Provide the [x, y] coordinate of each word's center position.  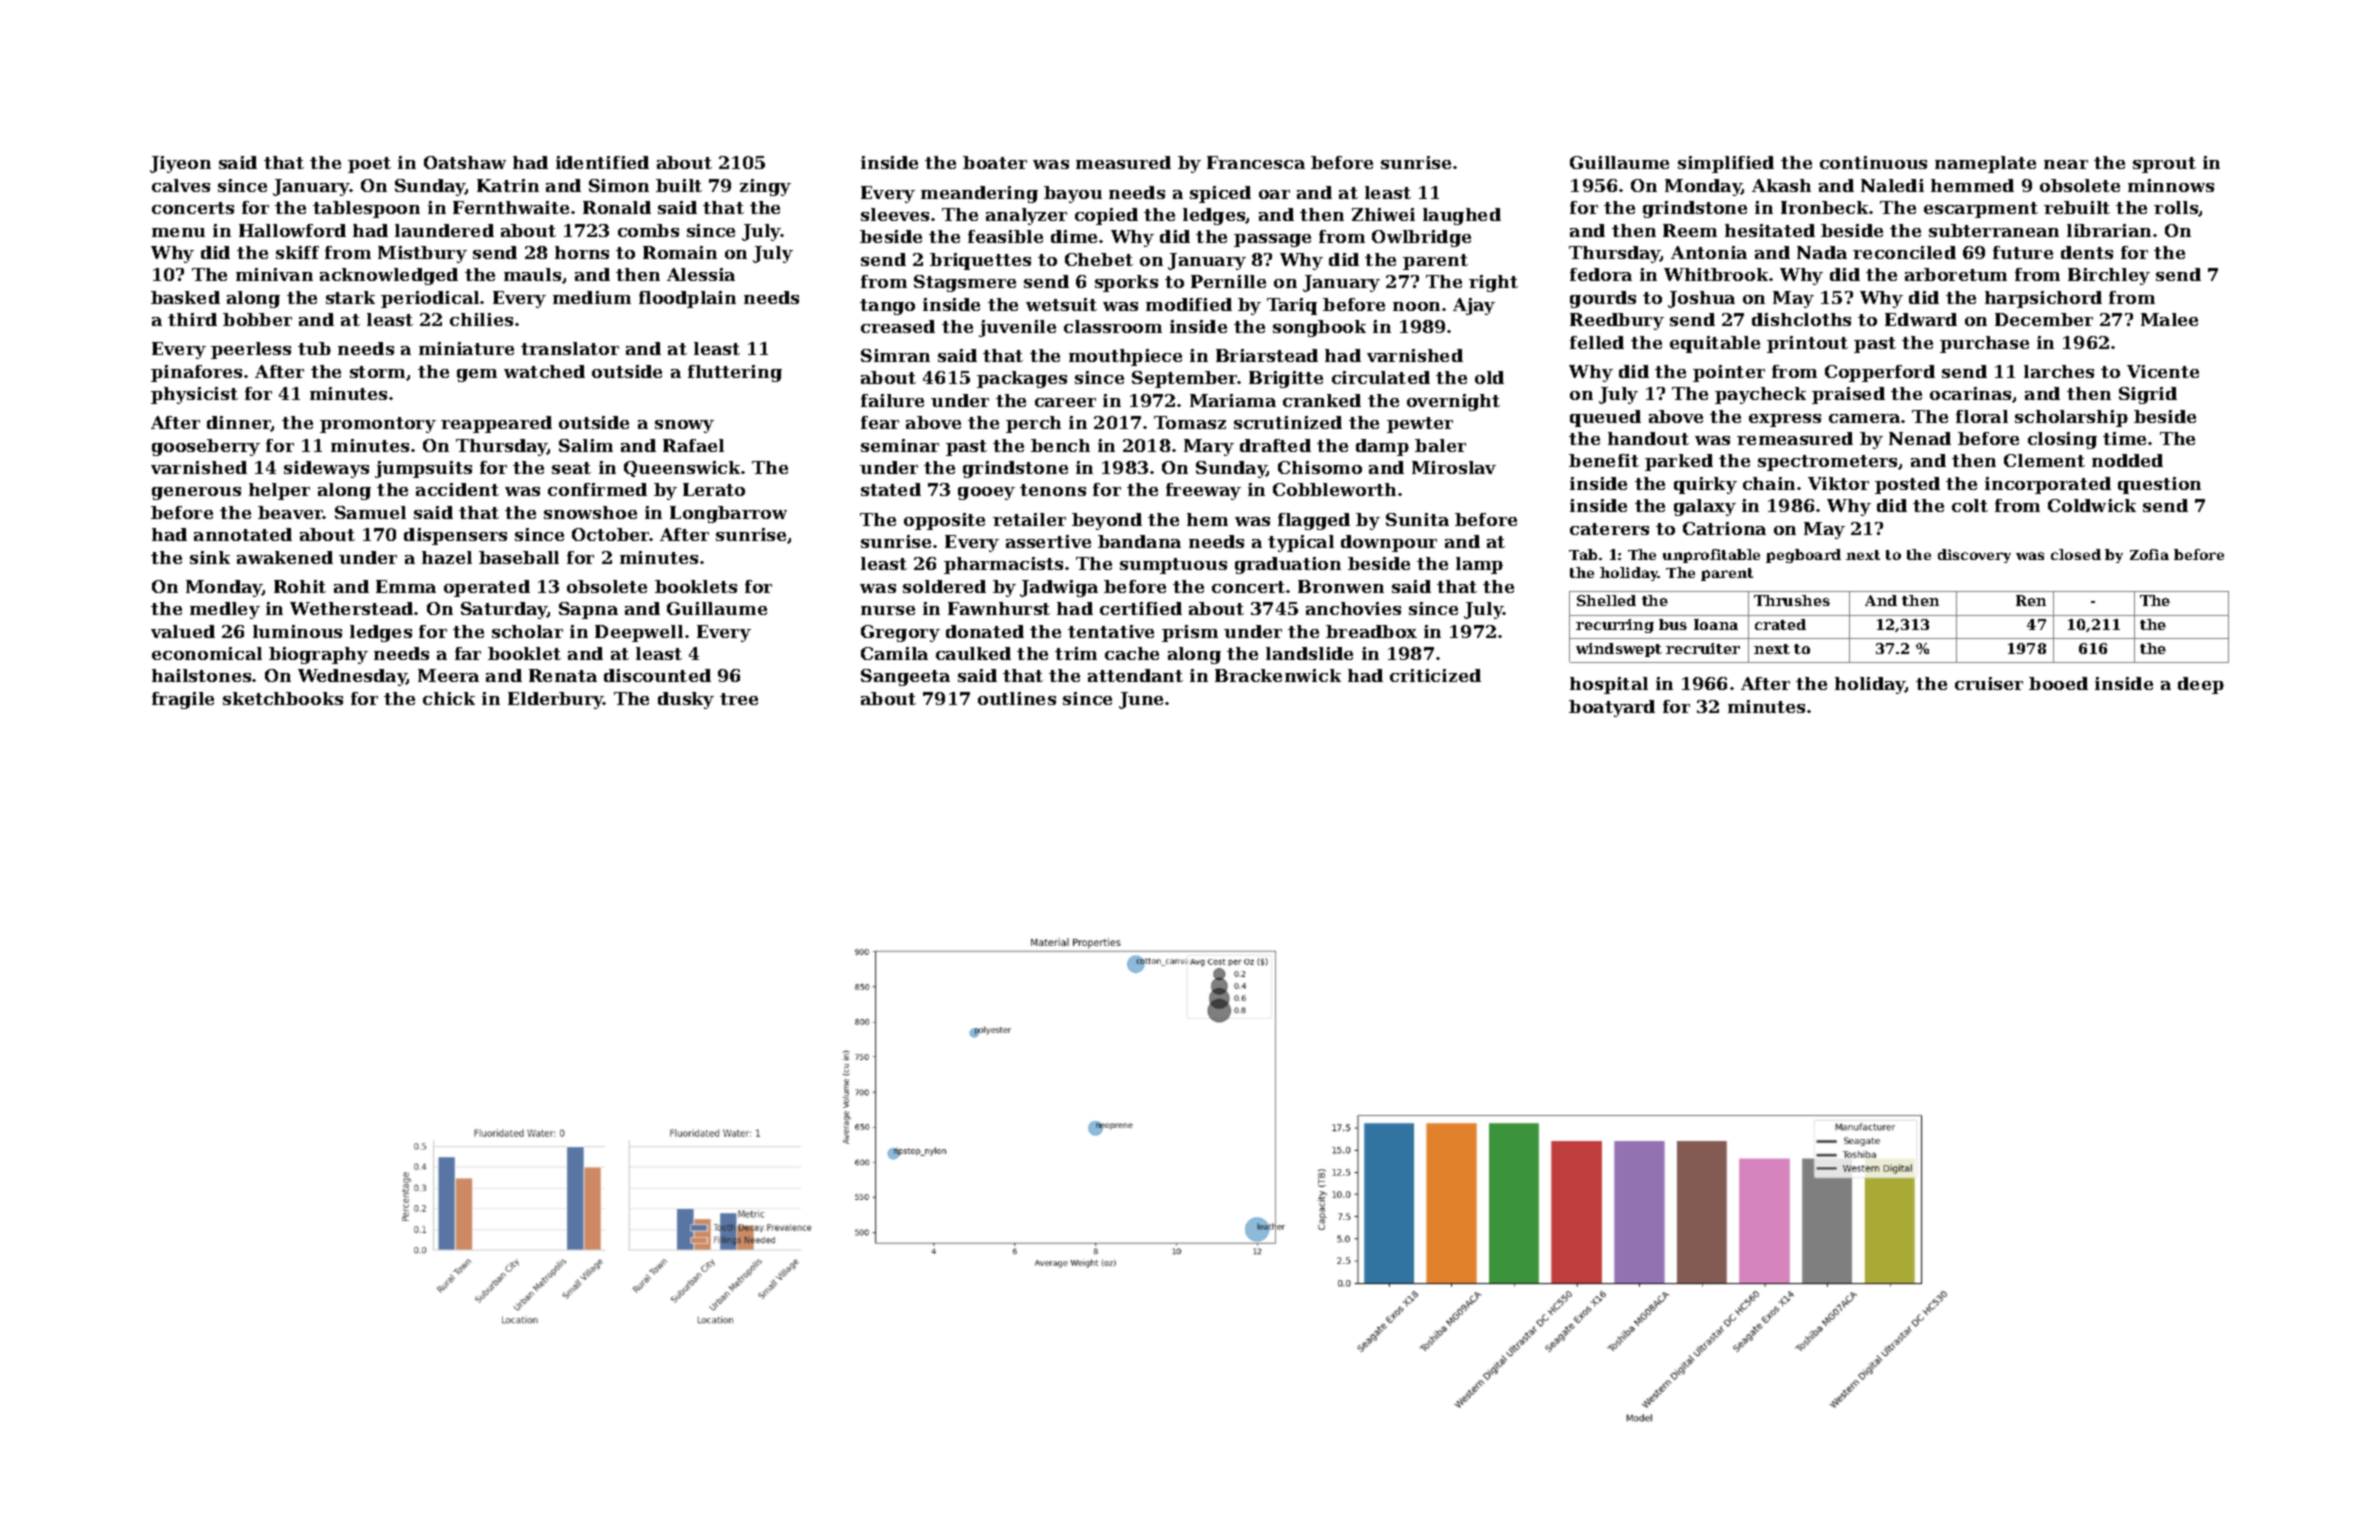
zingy [765, 187]
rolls [2176, 208]
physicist [194, 395]
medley [225, 610]
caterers [1609, 529]
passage [1272, 240]
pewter [1420, 425]
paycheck [1760, 395]
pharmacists [1003, 565]
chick [449, 698]
